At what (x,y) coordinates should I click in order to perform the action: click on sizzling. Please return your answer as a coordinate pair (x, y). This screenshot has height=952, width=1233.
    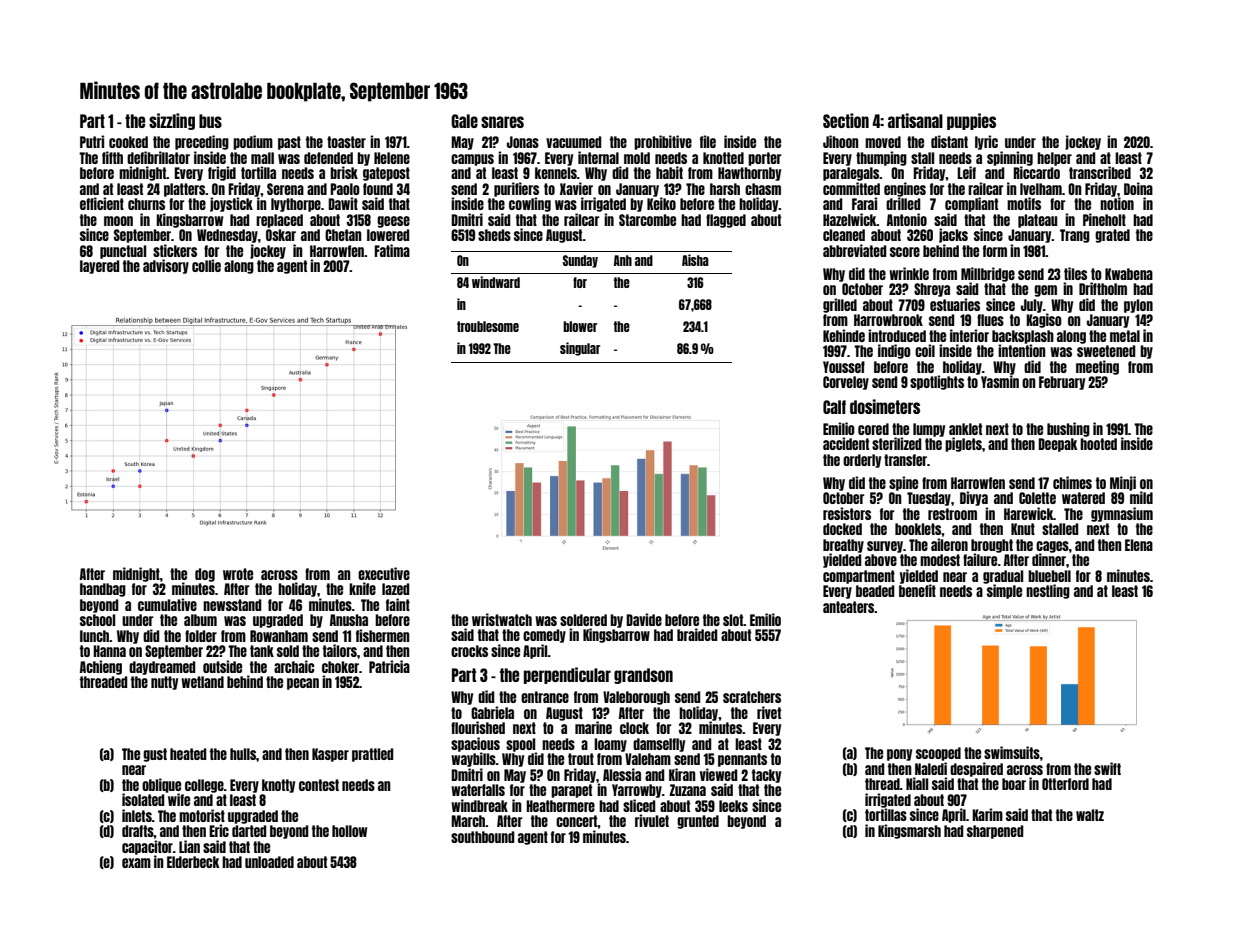
    Looking at the image, I should click on (172, 121).
